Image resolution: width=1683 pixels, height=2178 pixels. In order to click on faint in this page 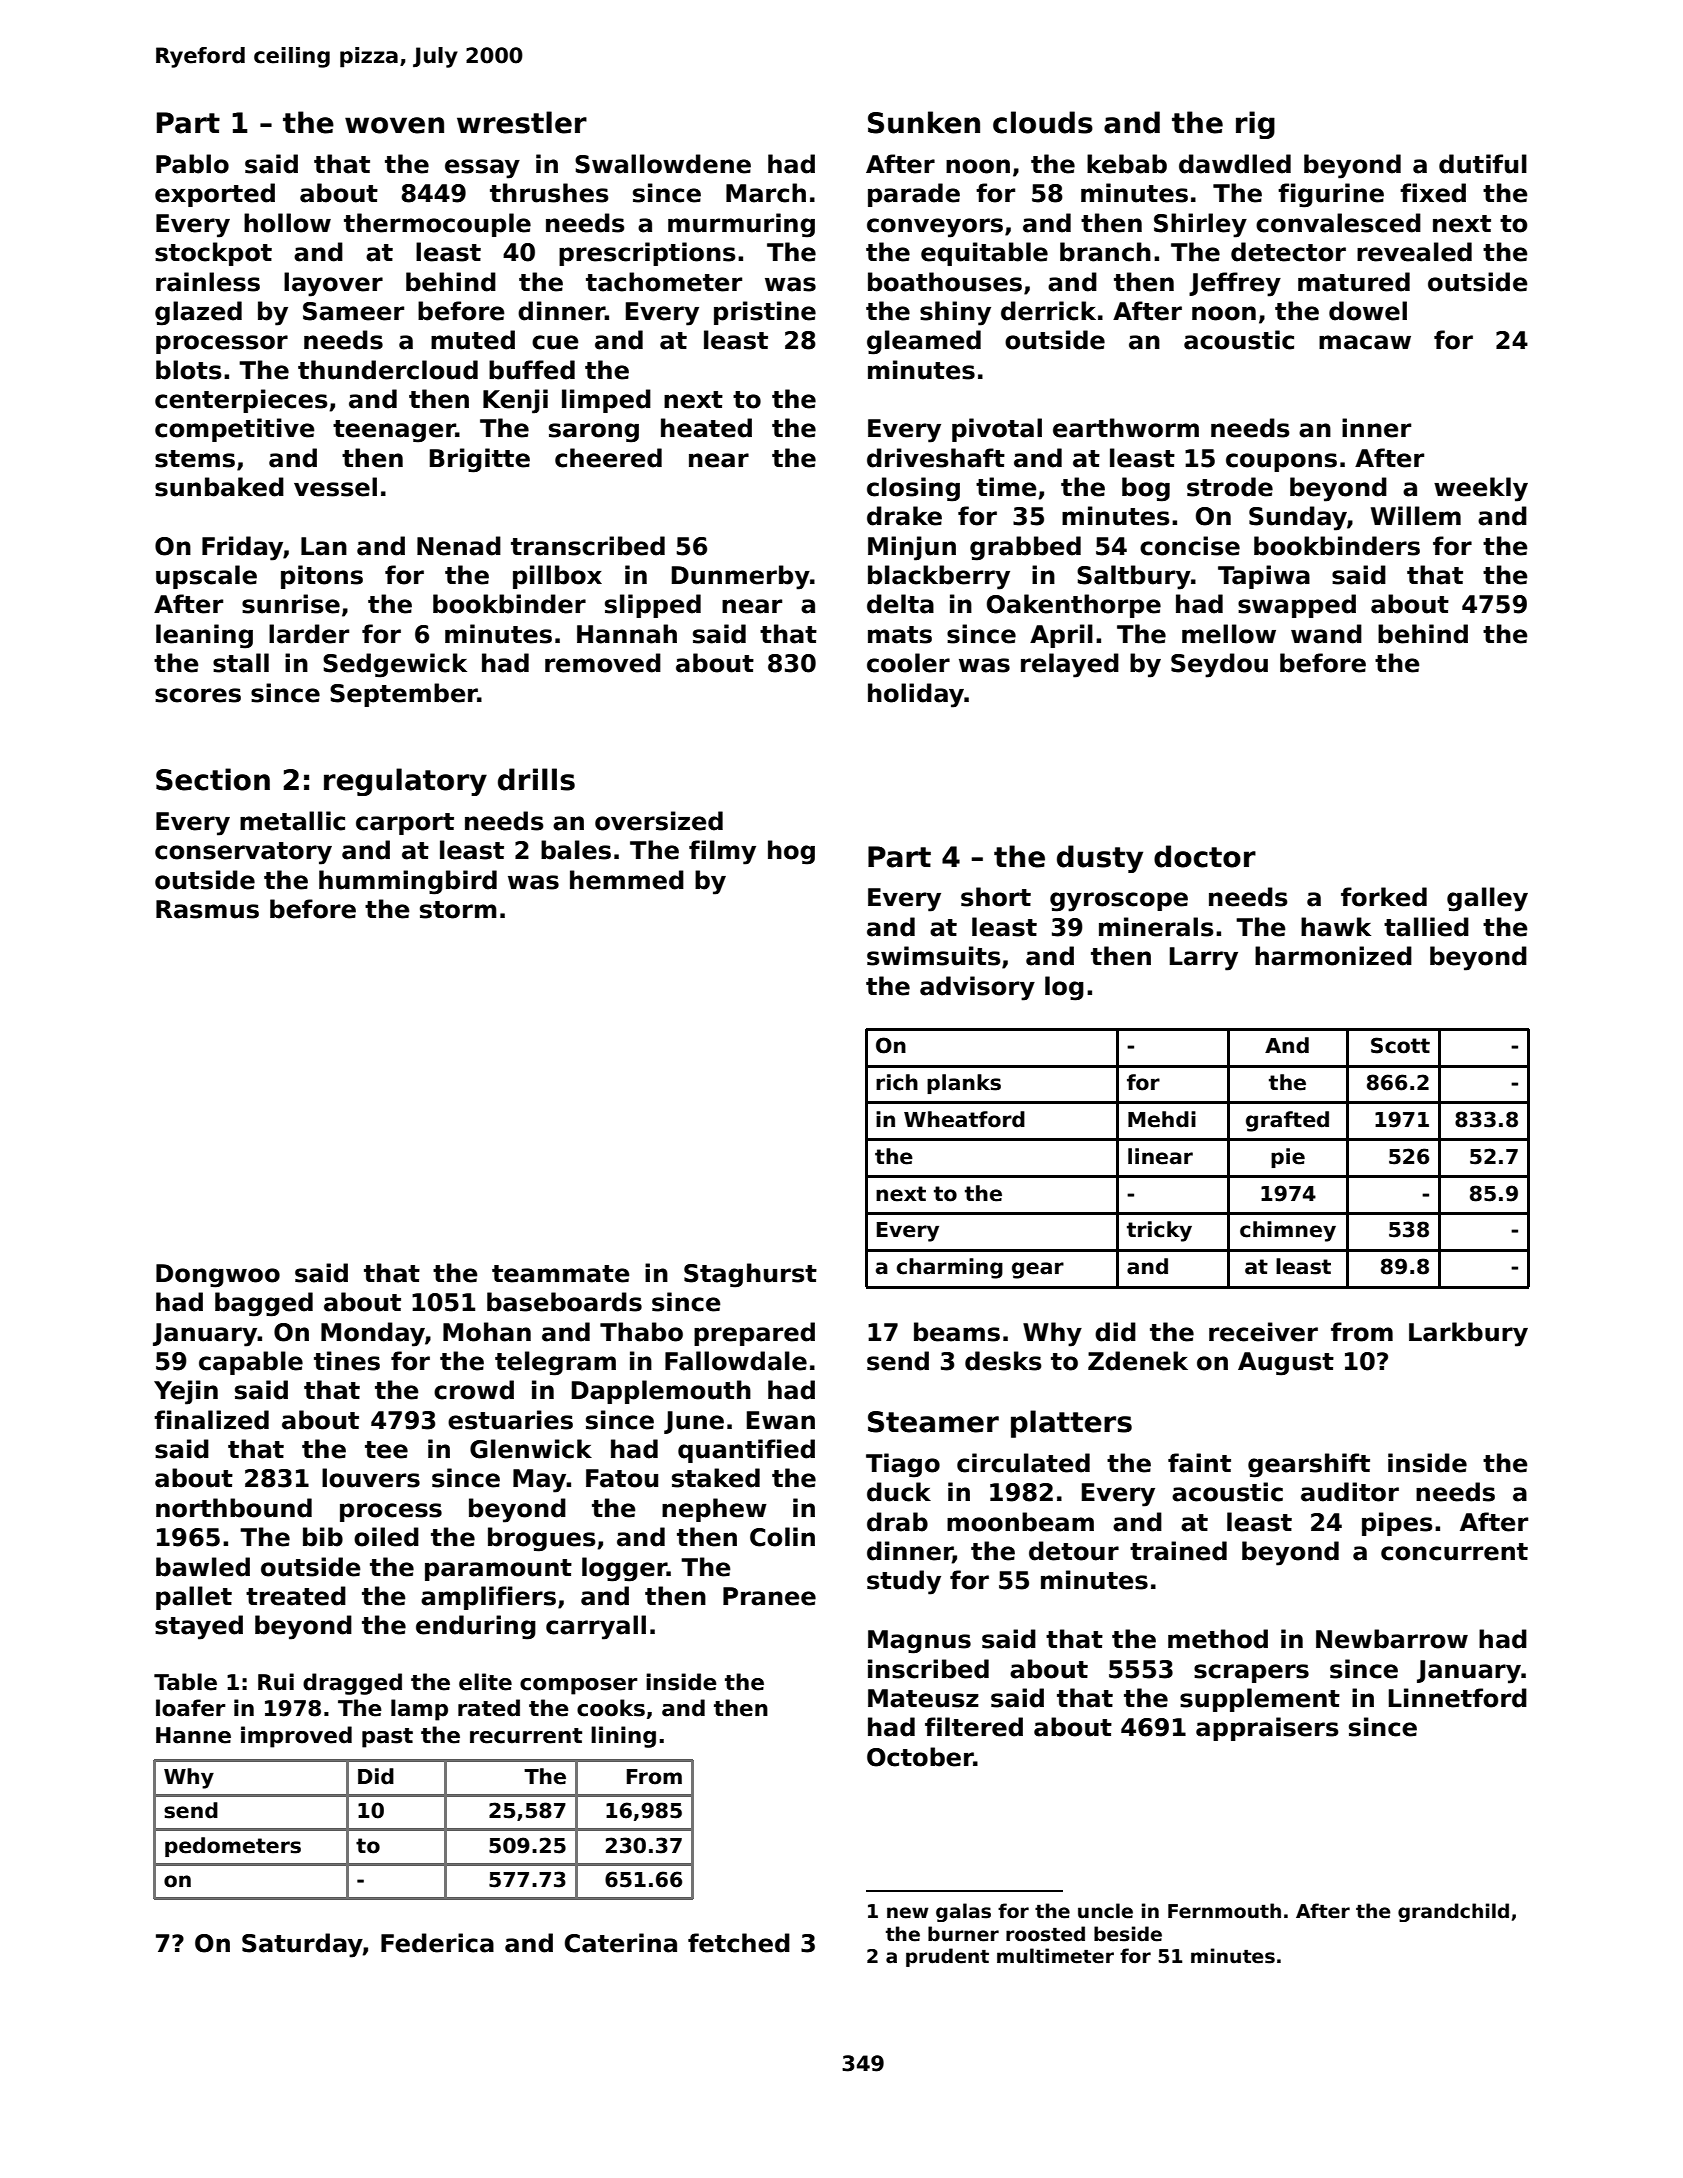, I will do `click(1199, 1463)`.
